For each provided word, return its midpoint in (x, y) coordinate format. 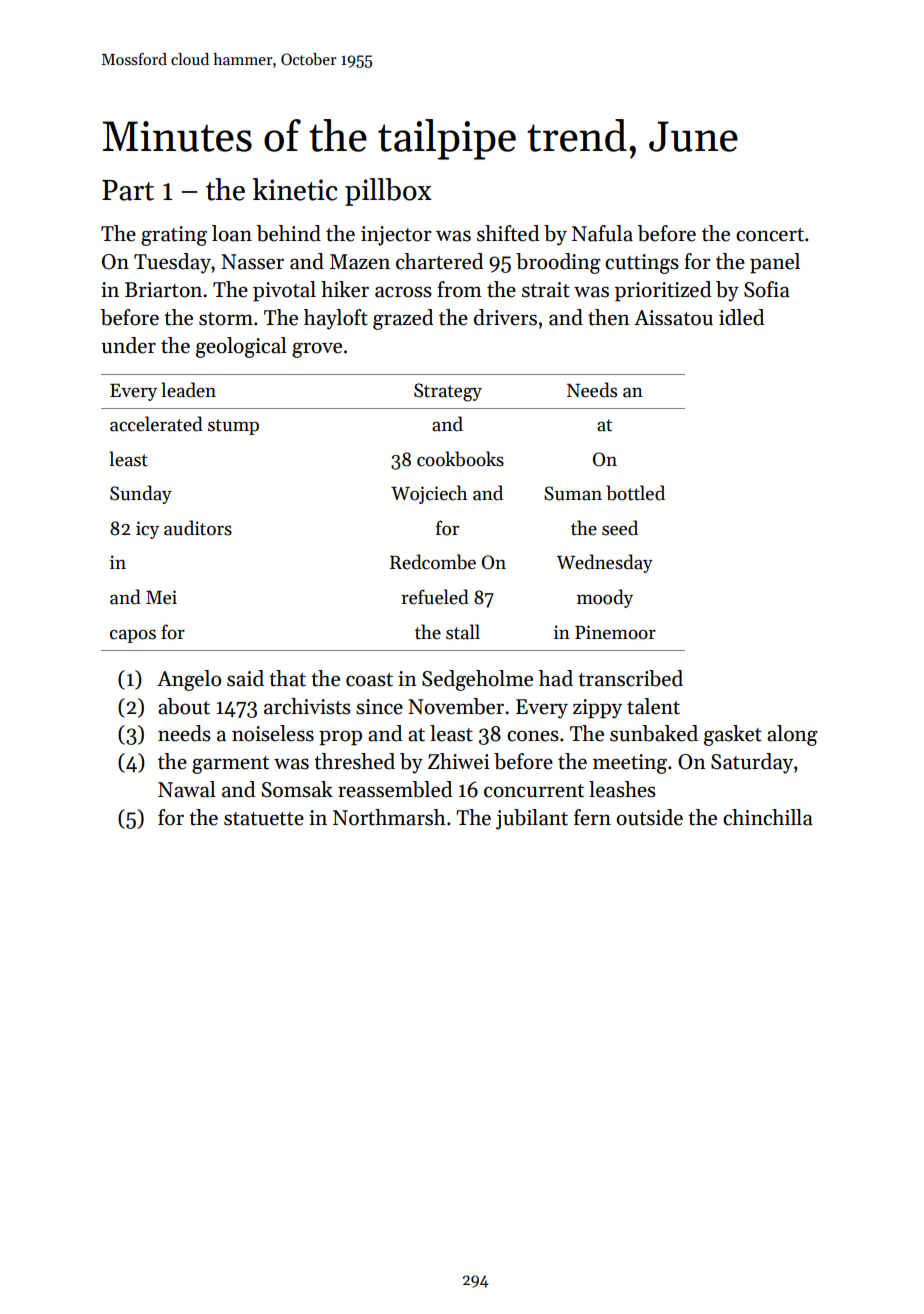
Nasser (252, 262)
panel (775, 263)
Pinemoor (615, 632)
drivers (505, 317)
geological (241, 347)
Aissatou (673, 318)
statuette (264, 819)
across (403, 292)
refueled (435, 597)
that (287, 678)
